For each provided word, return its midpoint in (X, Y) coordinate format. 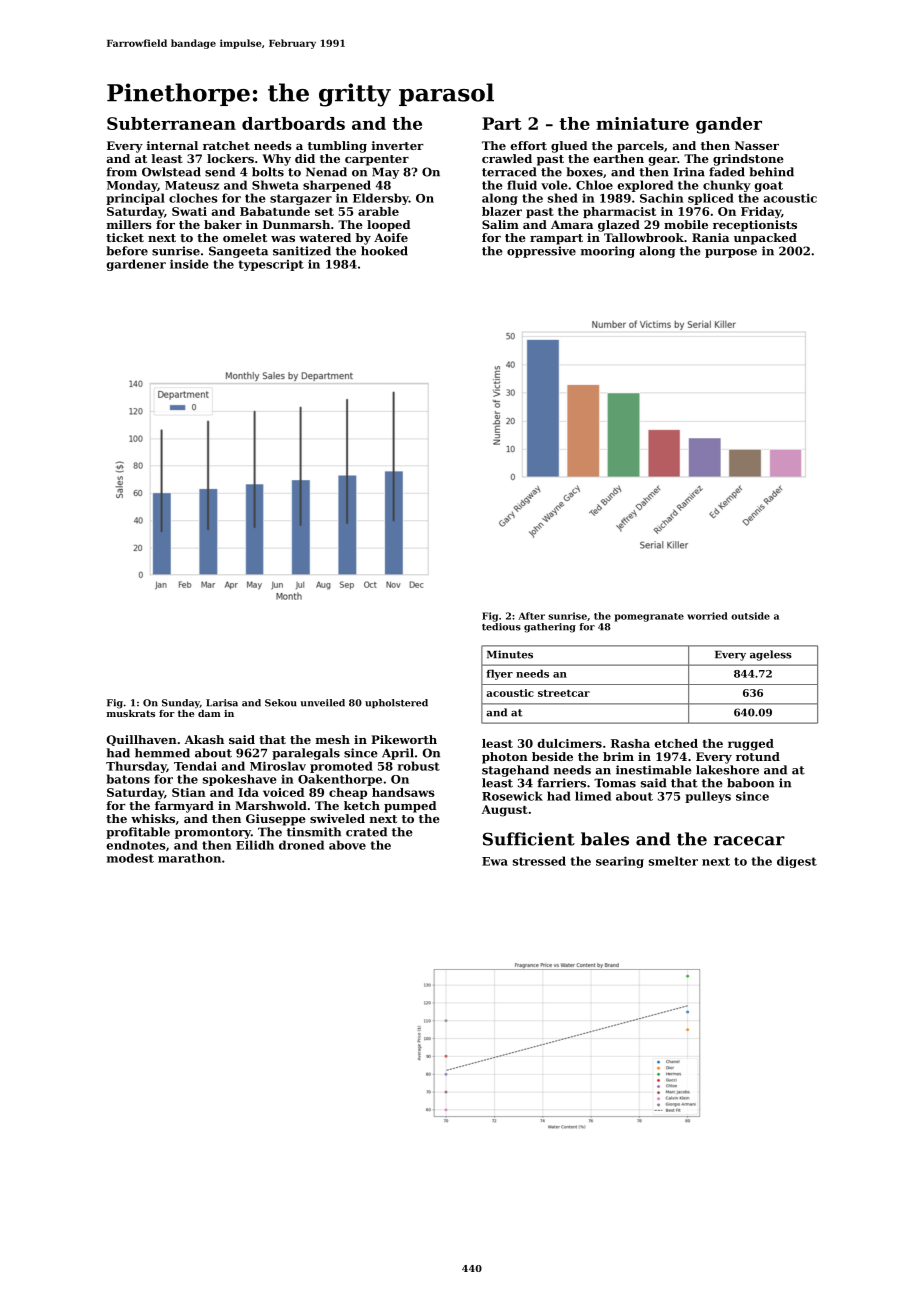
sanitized (302, 251)
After (531, 616)
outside (750, 616)
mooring (608, 252)
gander (729, 125)
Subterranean (171, 123)
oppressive (541, 252)
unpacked (765, 239)
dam (209, 713)
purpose (731, 253)
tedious (501, 627)
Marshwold (271, 805)
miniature (642, 123)
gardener (136, 265)
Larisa (222, 703)
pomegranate (649, 617)
